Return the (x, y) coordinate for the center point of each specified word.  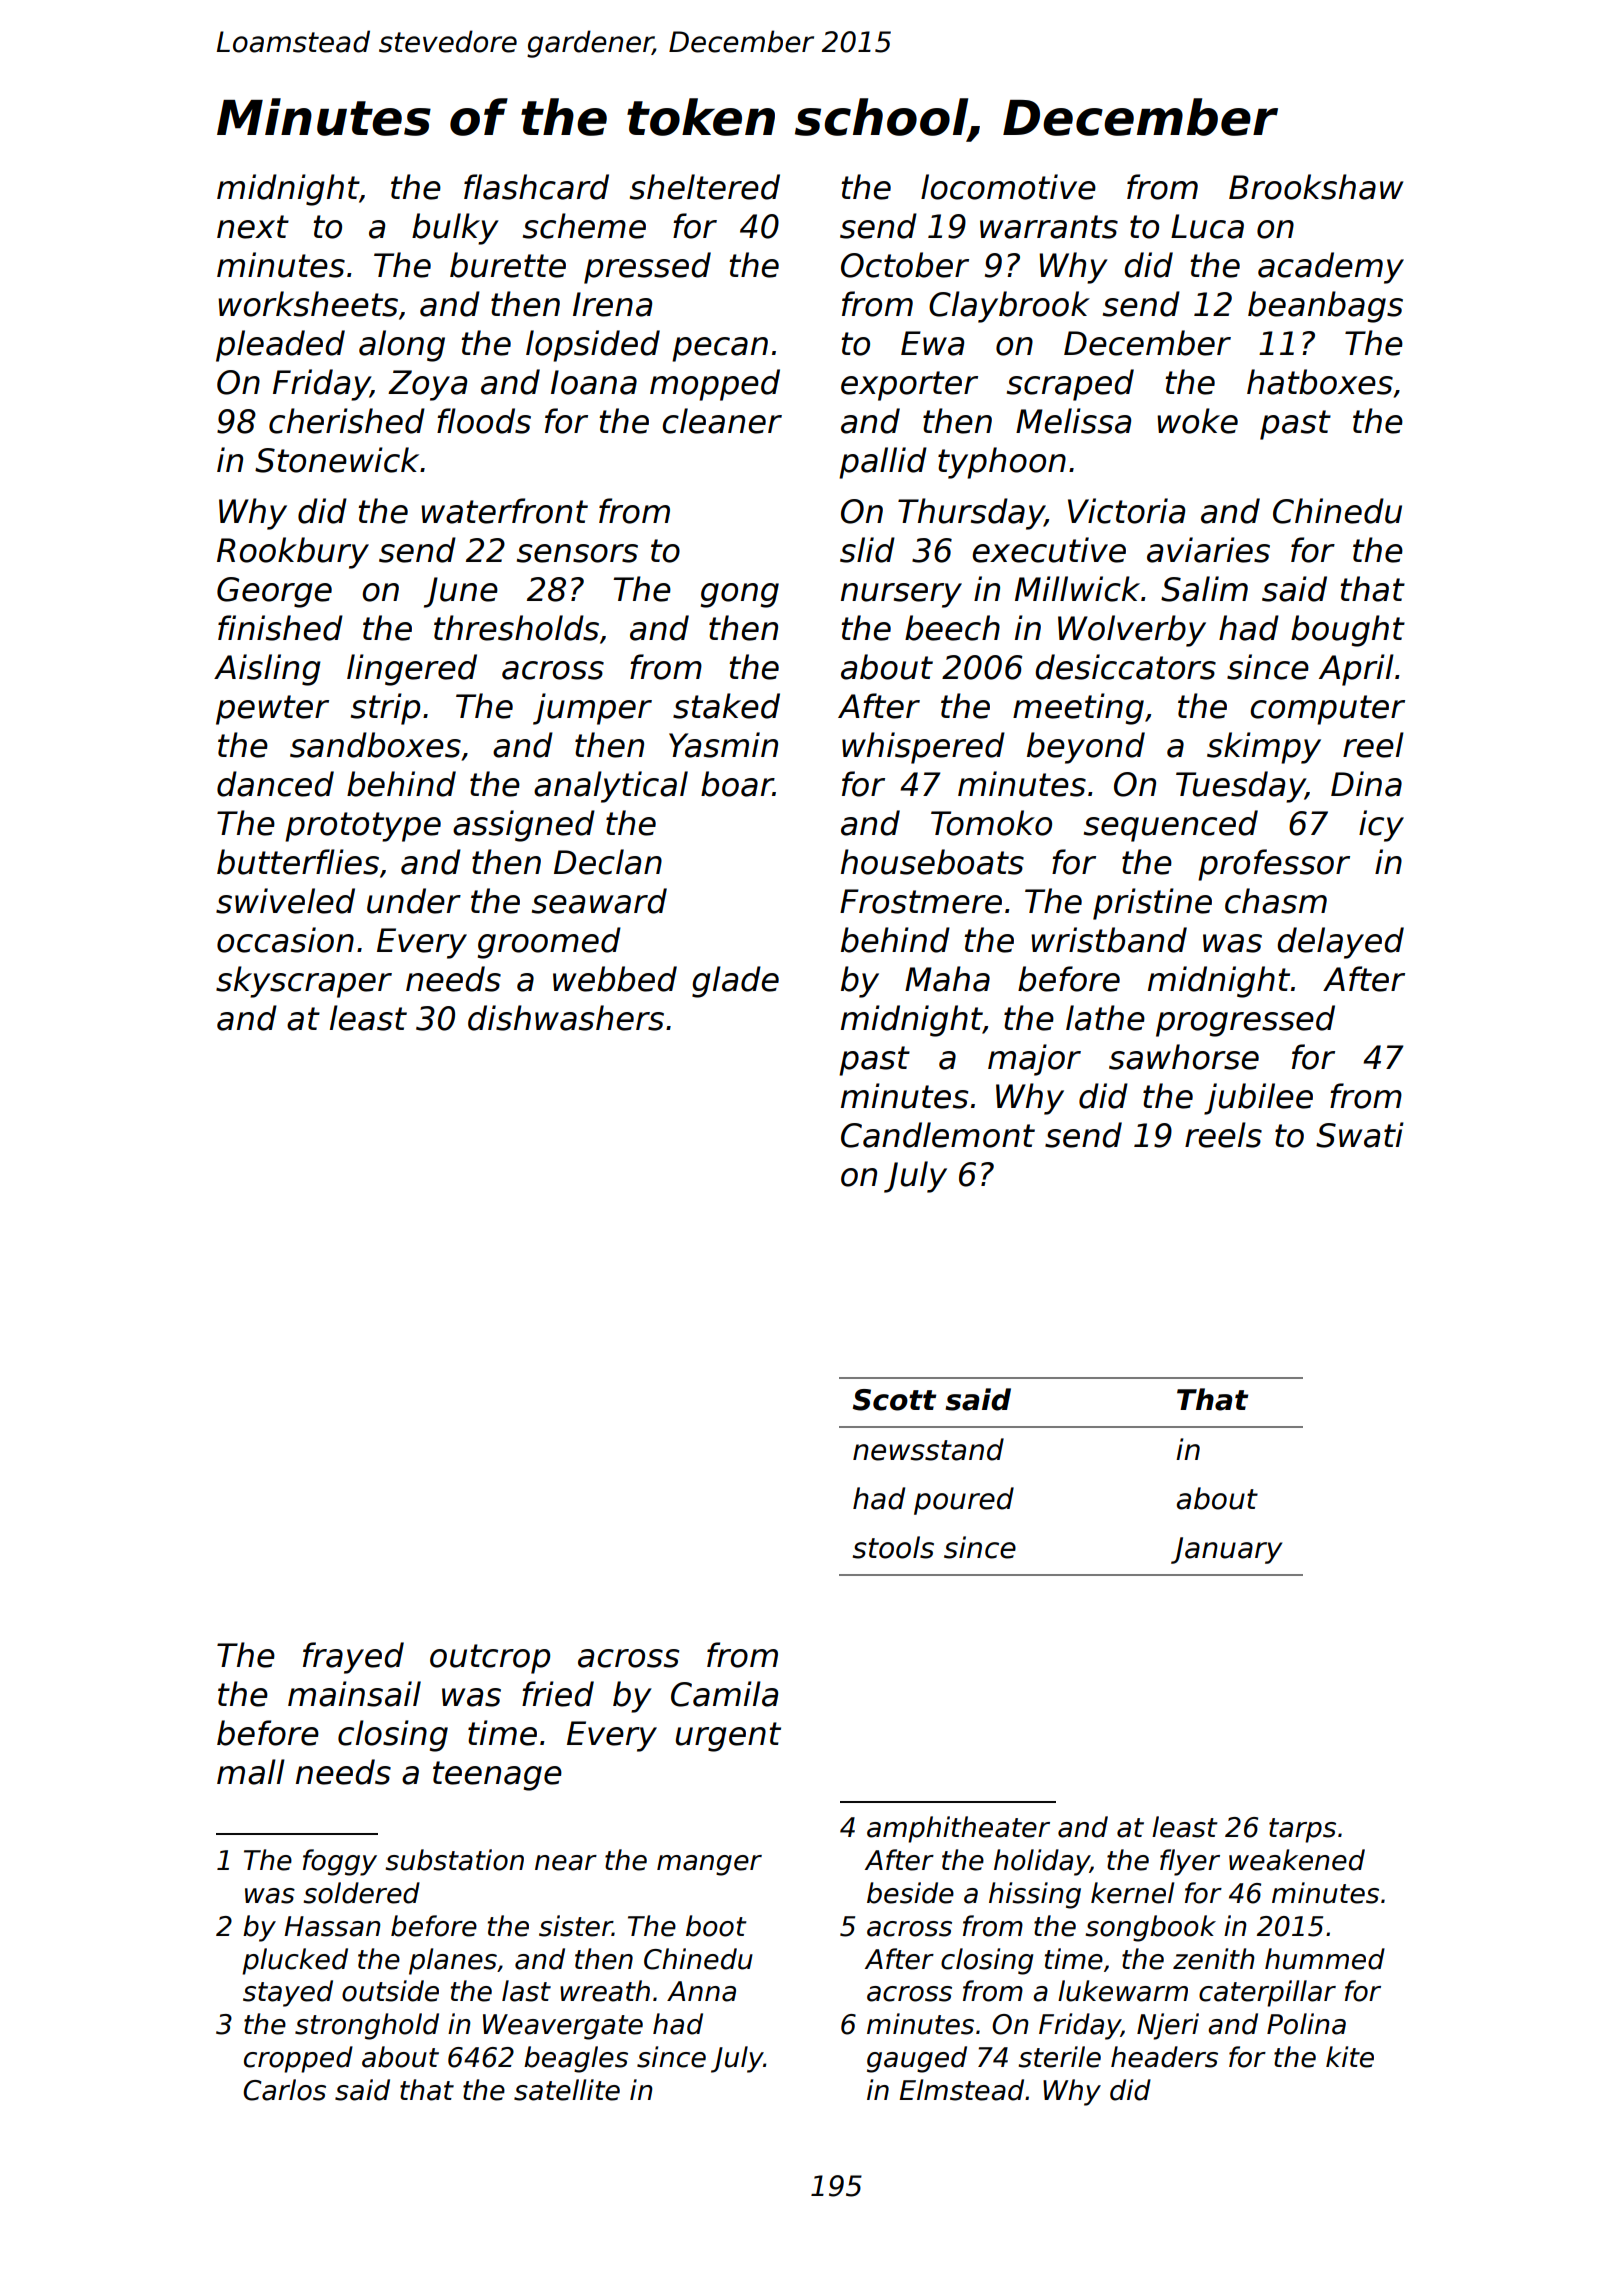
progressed (1245, 1021)
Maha (947, 979)
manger (709, 1865)
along (402, 346)
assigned (524, 826)
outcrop (490, 1659)
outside (390, 1991)
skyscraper (304, 982)
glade (735, 982)
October (905, 265)
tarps (1302, 1830)
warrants (1049, 227)
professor (1274, 865)
